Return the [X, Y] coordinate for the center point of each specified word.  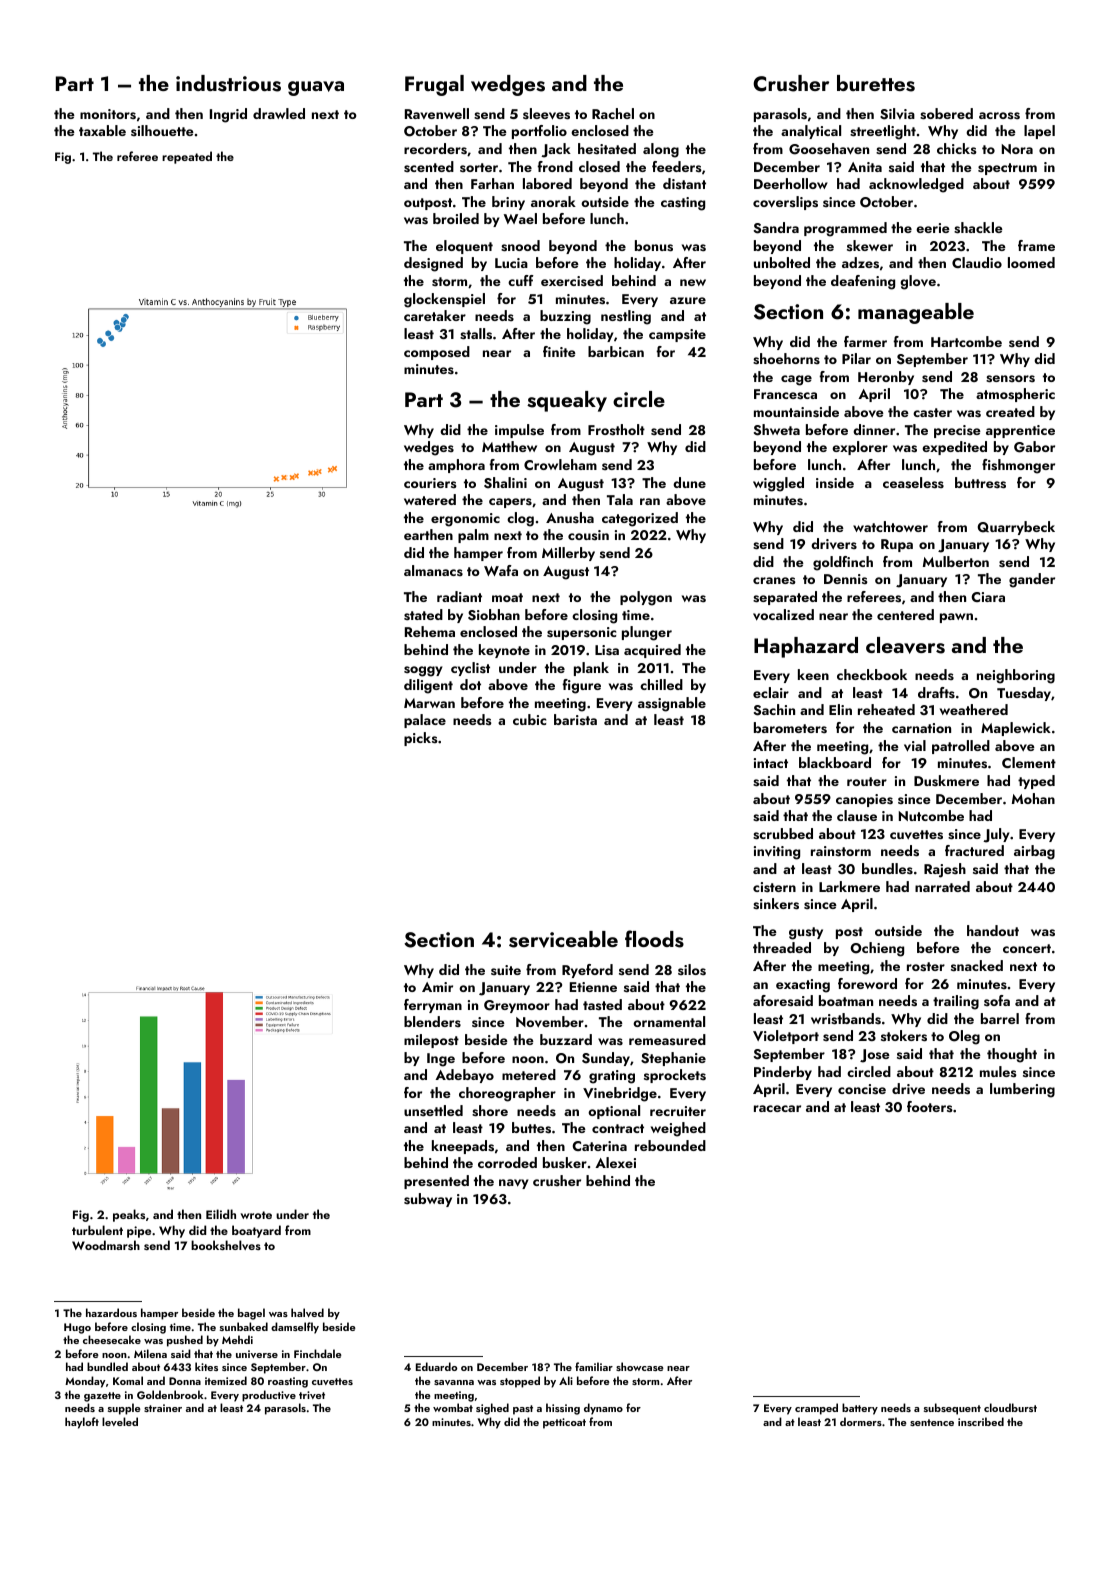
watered [430, 499]
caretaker [435, 315]
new [693, 282]
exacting [803, 986]
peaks [129, 1215]
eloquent [464, 247]
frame [1036, 245]
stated [423, 615]
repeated [187, 157]
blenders [432, 1021]
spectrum [1007, 169]
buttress [980, 483]
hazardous [111, 1312]
